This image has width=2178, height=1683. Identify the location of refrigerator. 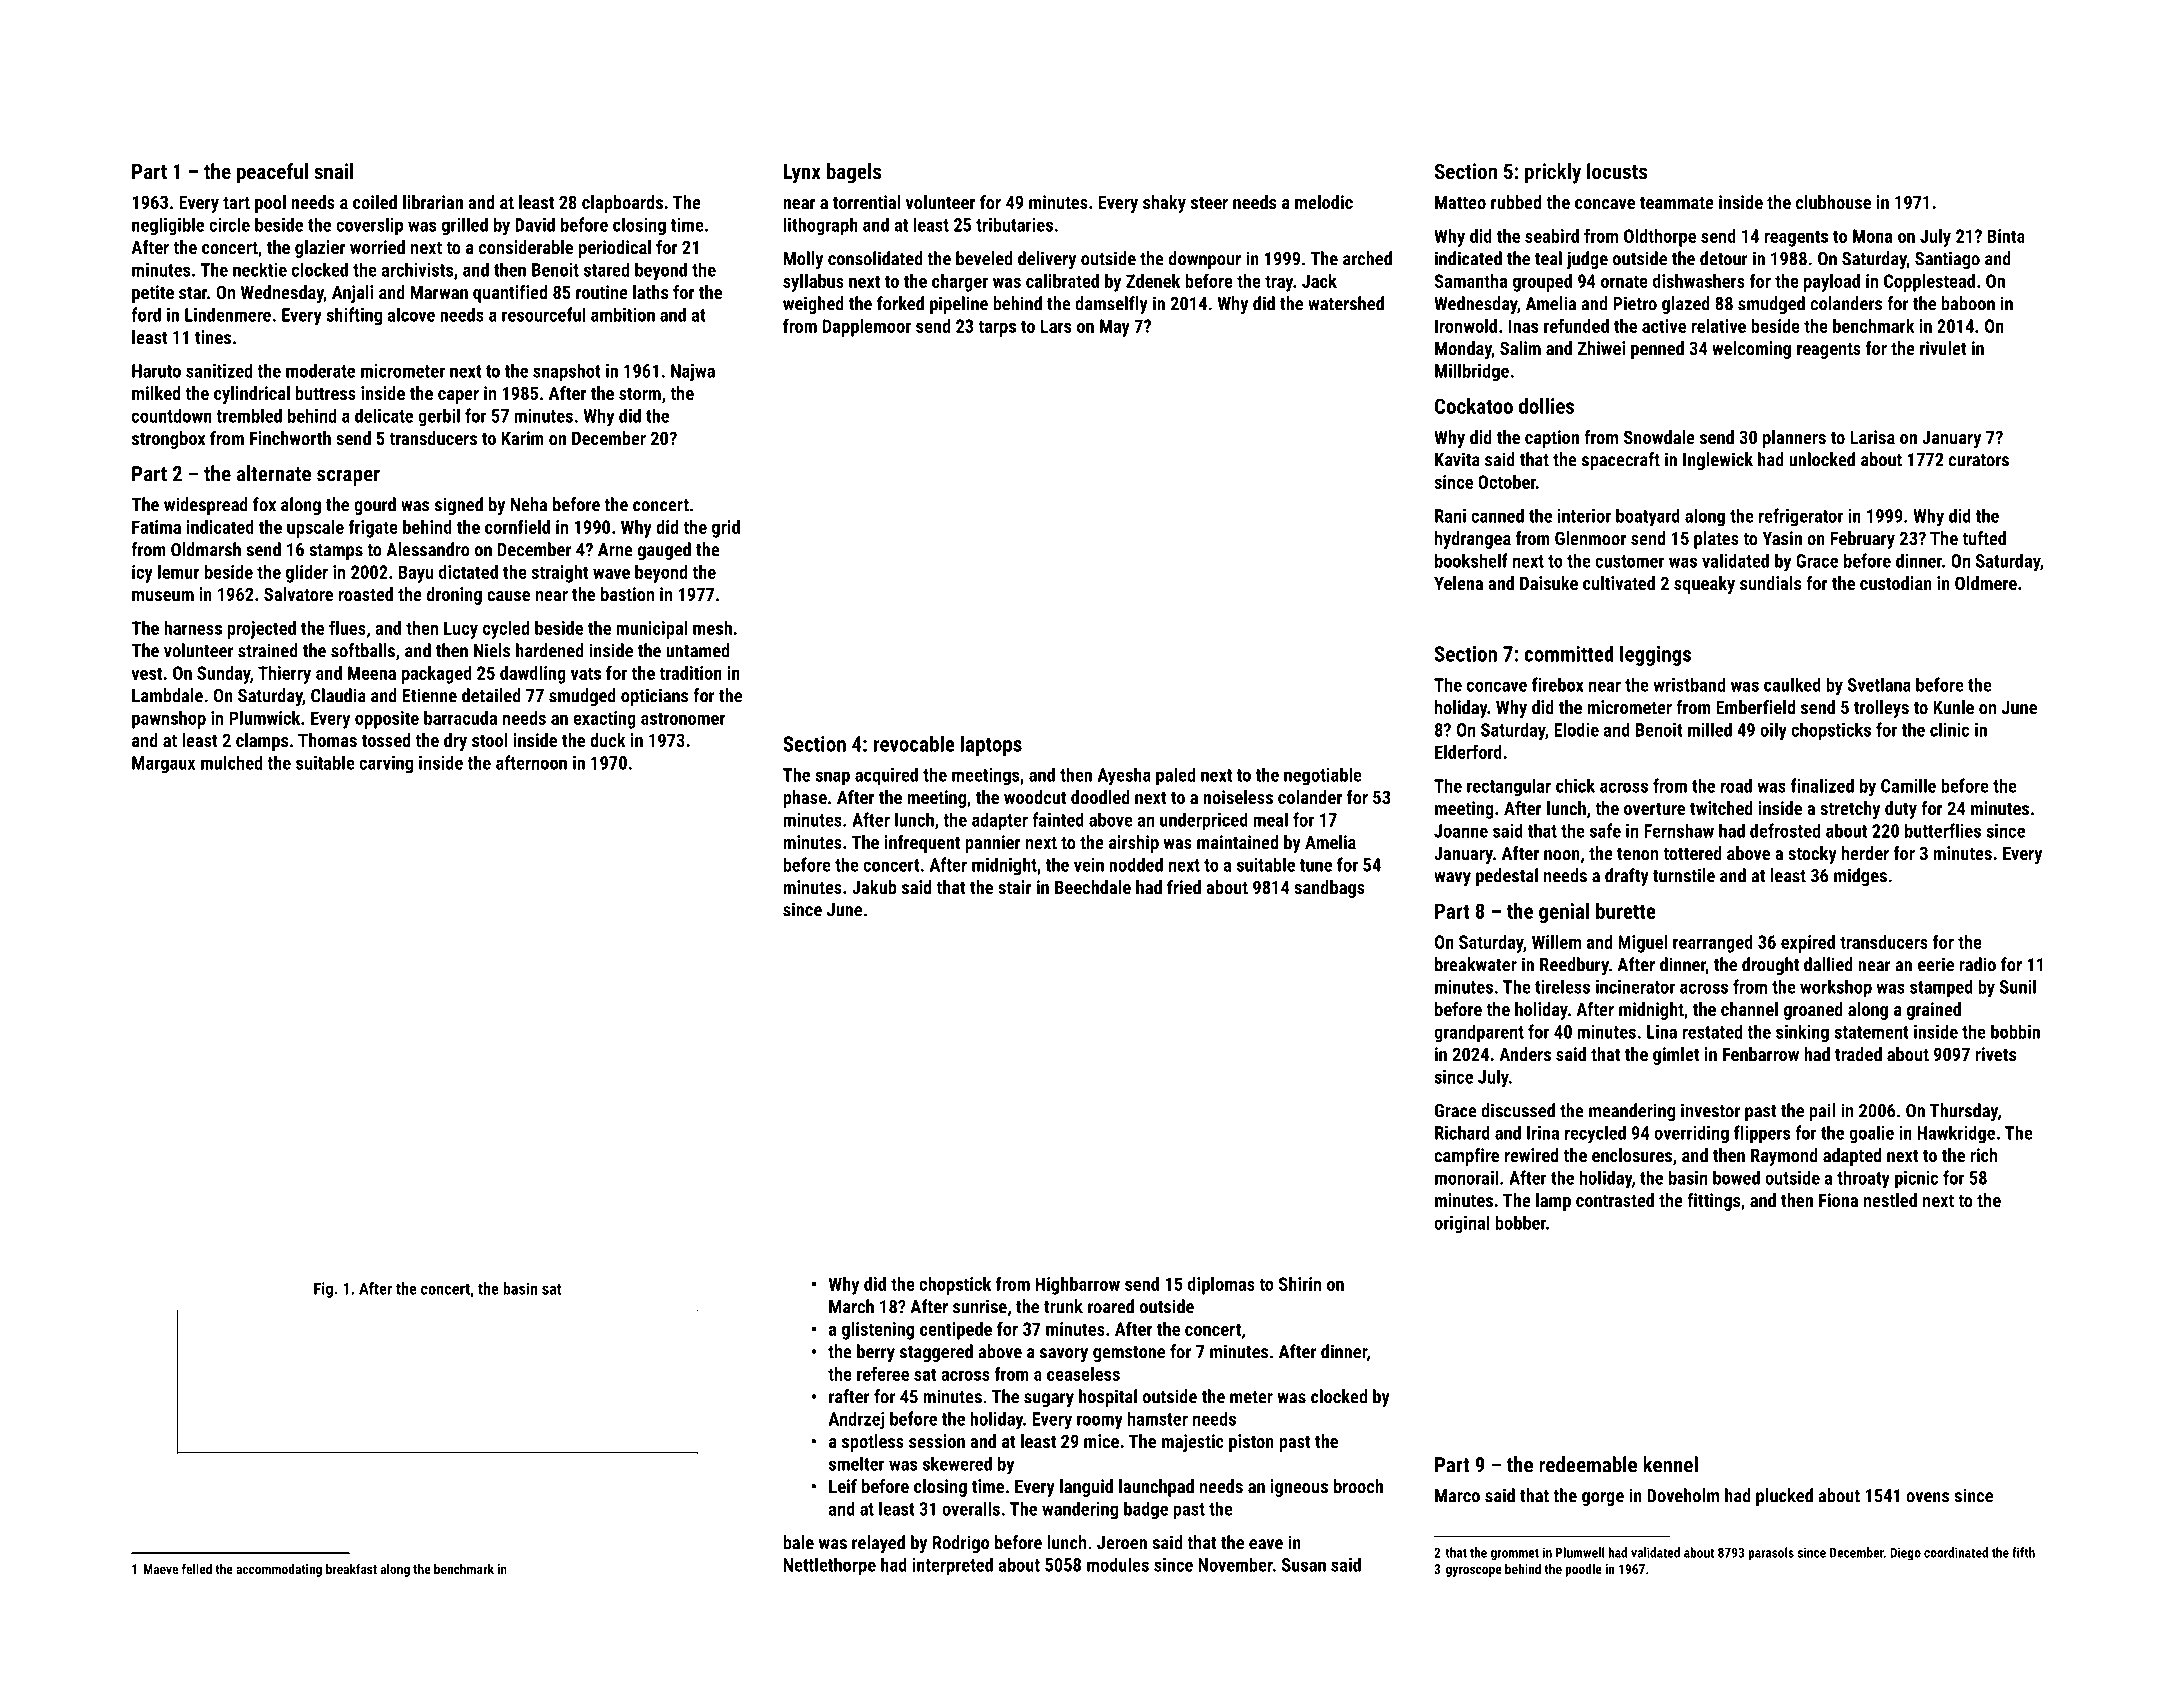
(1801, 517).
